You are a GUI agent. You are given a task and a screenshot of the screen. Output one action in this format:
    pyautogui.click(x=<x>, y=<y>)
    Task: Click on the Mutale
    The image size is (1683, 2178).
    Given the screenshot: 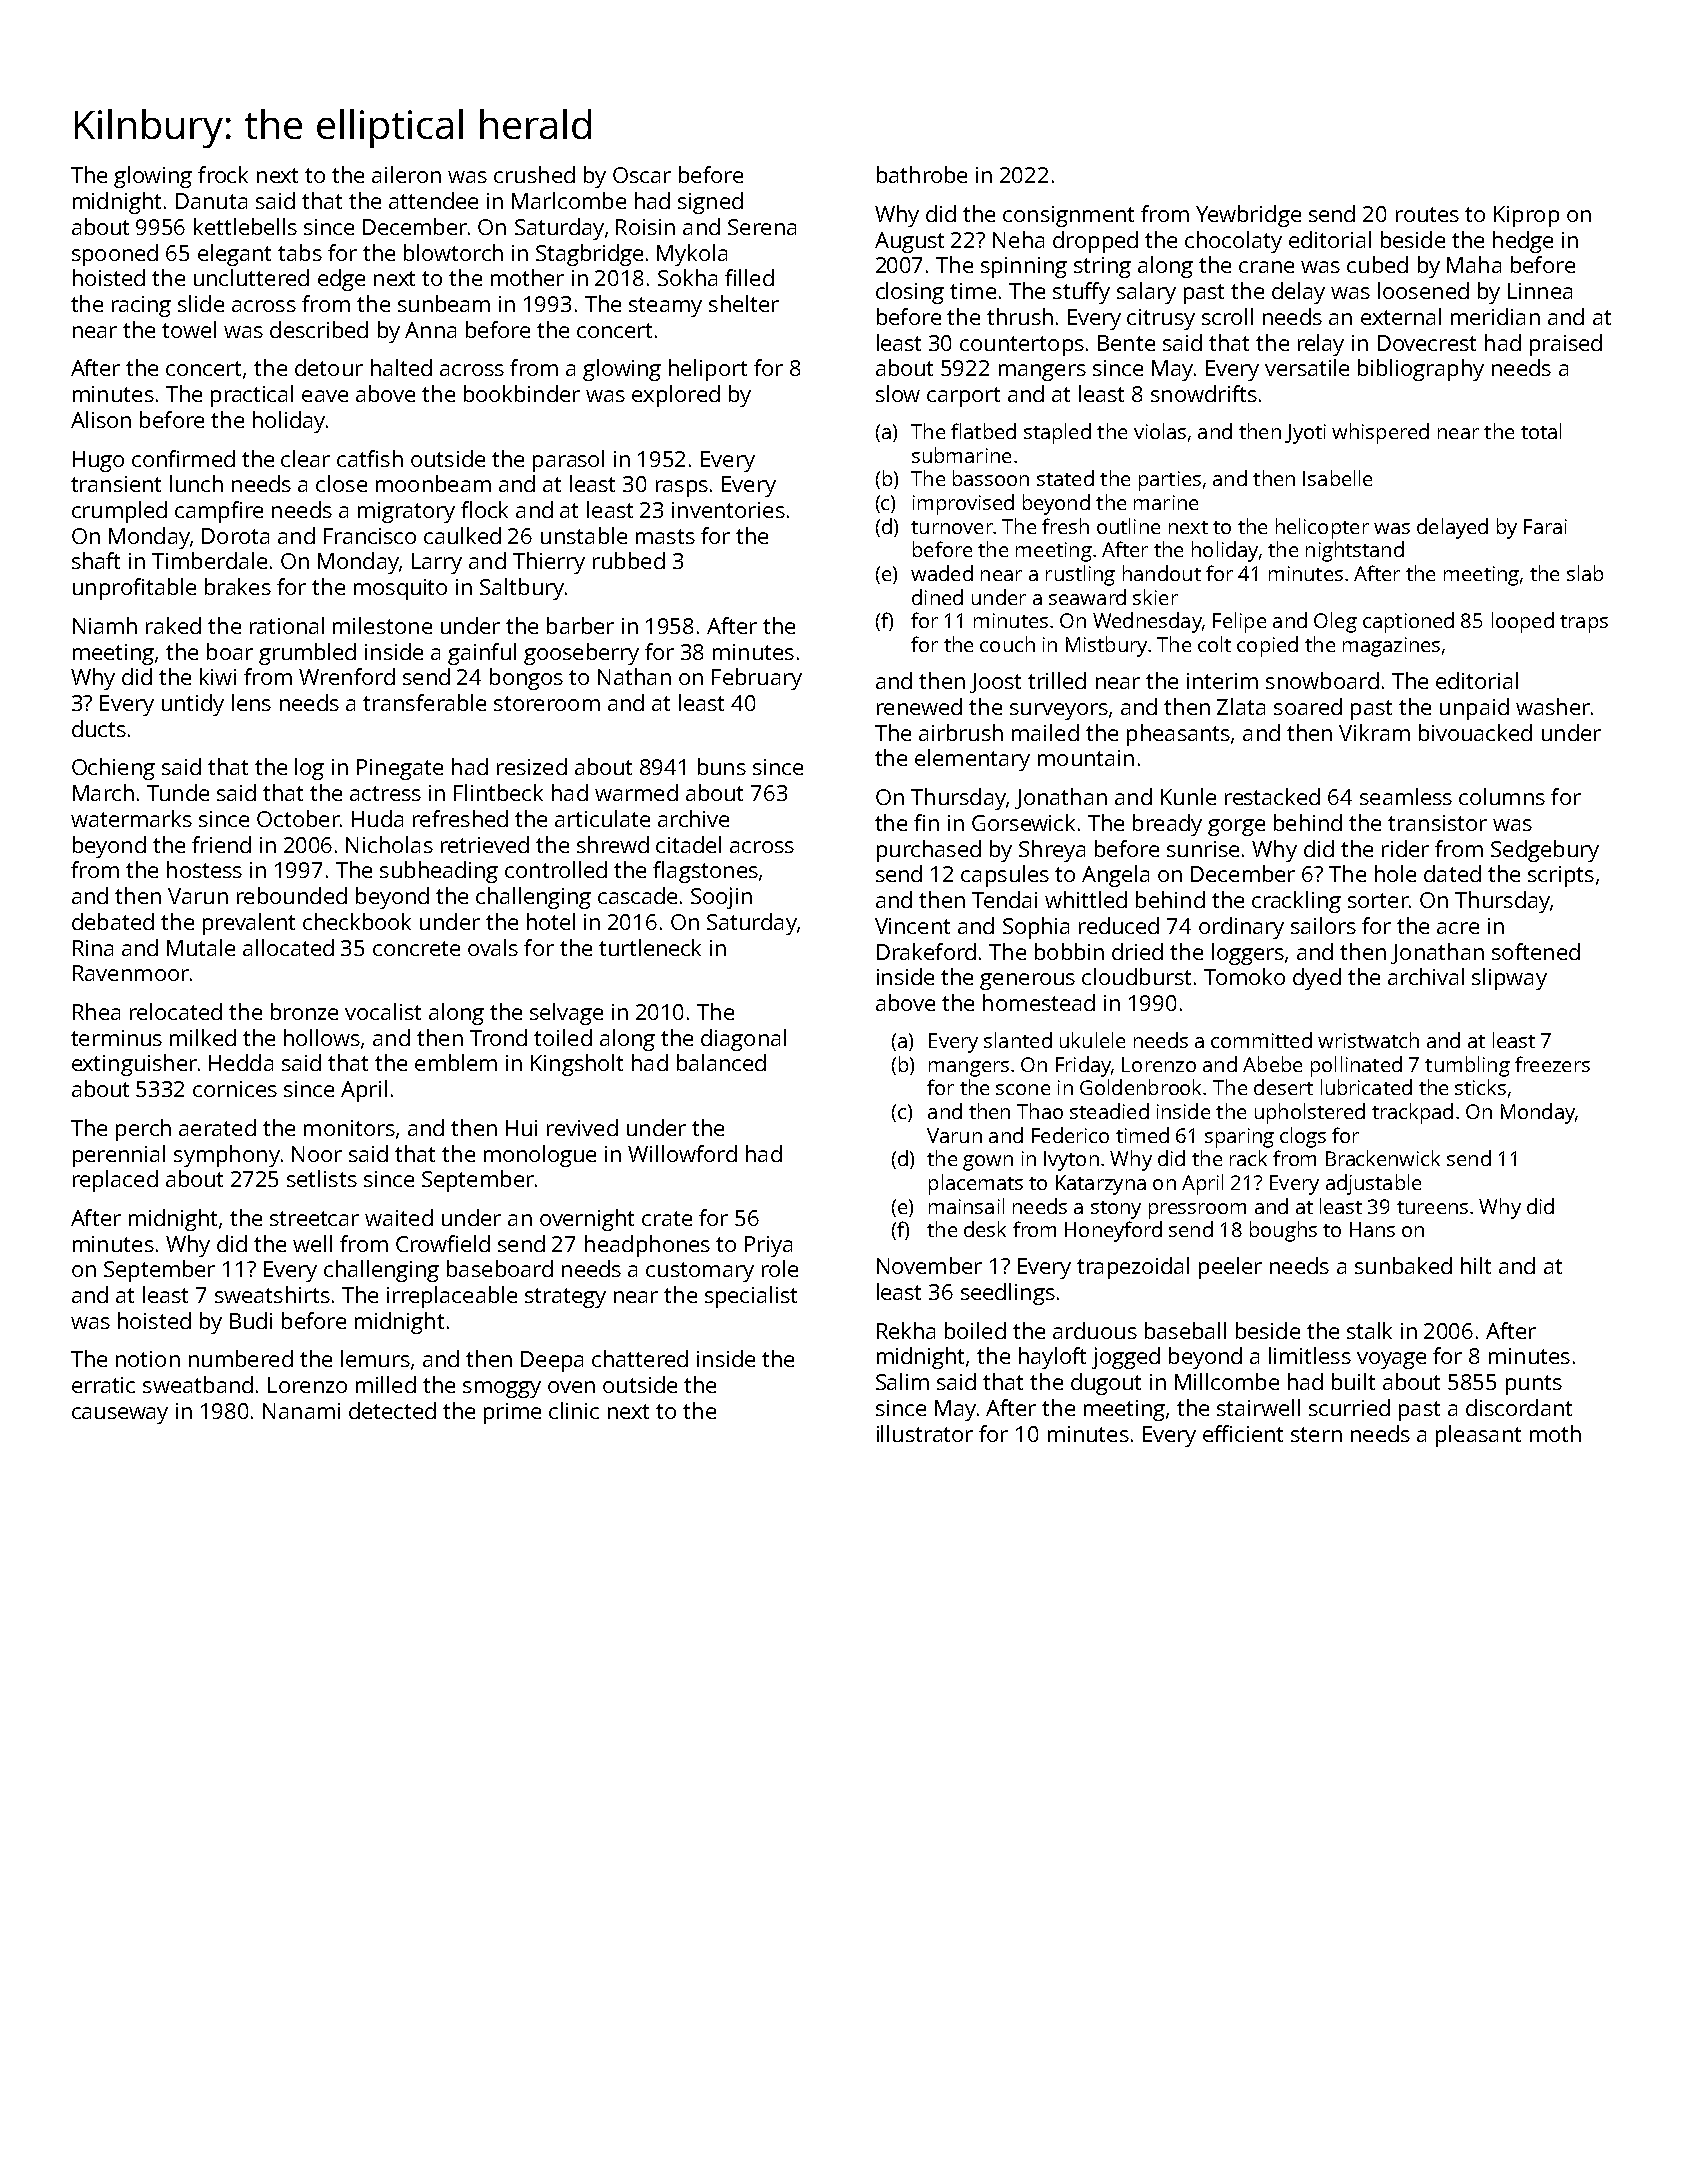 What is the action you would take?
    pyautogui.click(x=201, y=947)
